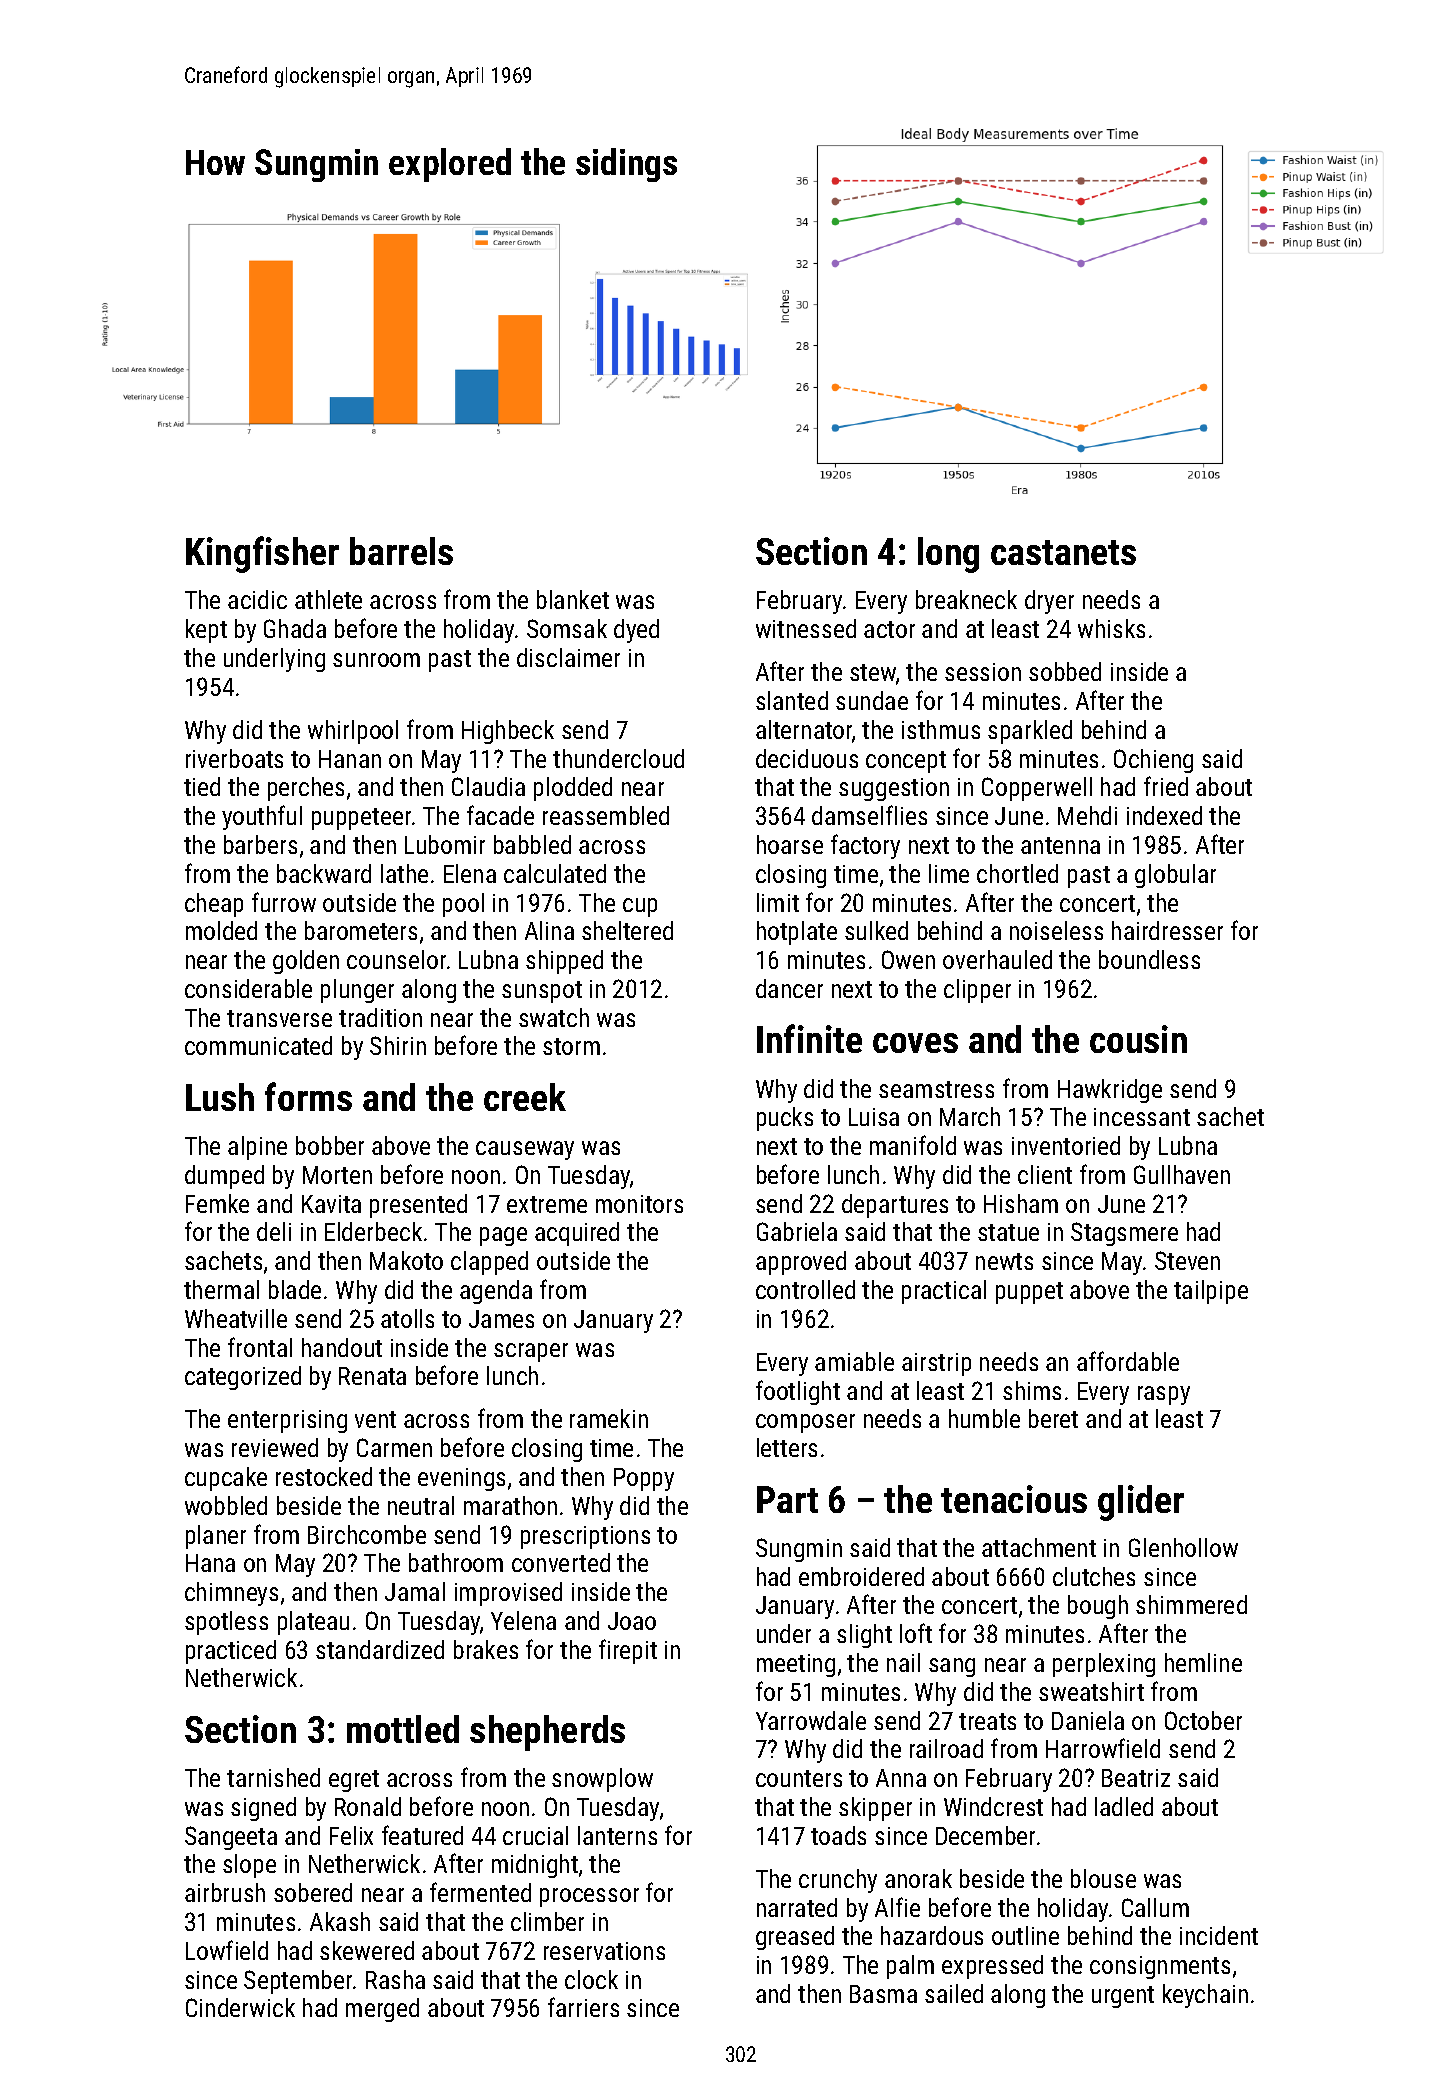 This image has width=1450, height=2100. What do you see at coordinates (809, 1038) in the image?
I see `Infinite` at bounding box center [809, 1038].
